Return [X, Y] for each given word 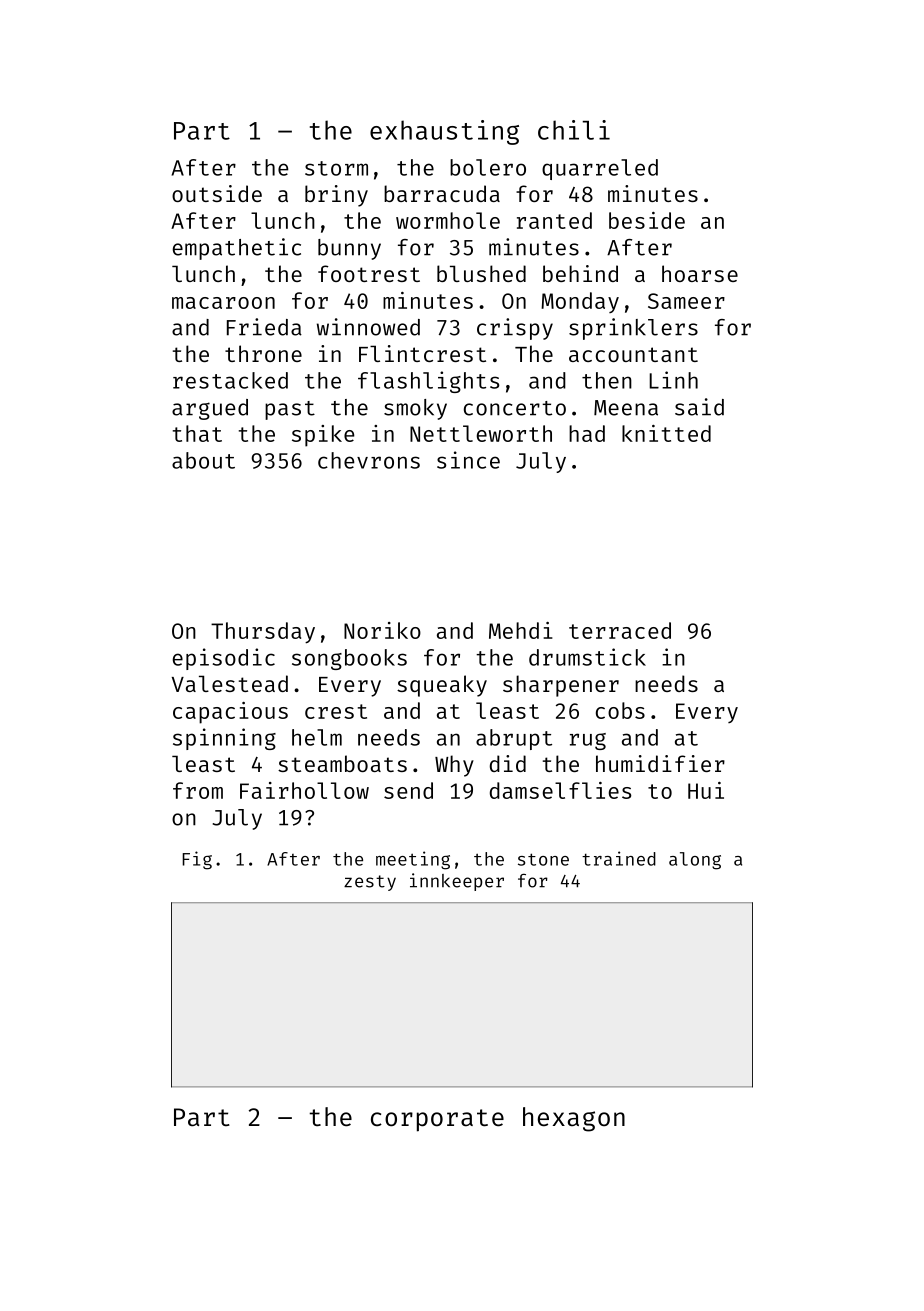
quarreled [600, 169]
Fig [197, 860]
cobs [620, 710]
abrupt [514, 739]
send [408, 790]
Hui [706, 790]
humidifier [660, 763]
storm [336, 168]
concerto [515, 408]
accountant [633, 354]
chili [574, 130]
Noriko [382, 630]
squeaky [442, 686]
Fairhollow [304, 790]
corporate [437, 1120]
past [290, 410]
